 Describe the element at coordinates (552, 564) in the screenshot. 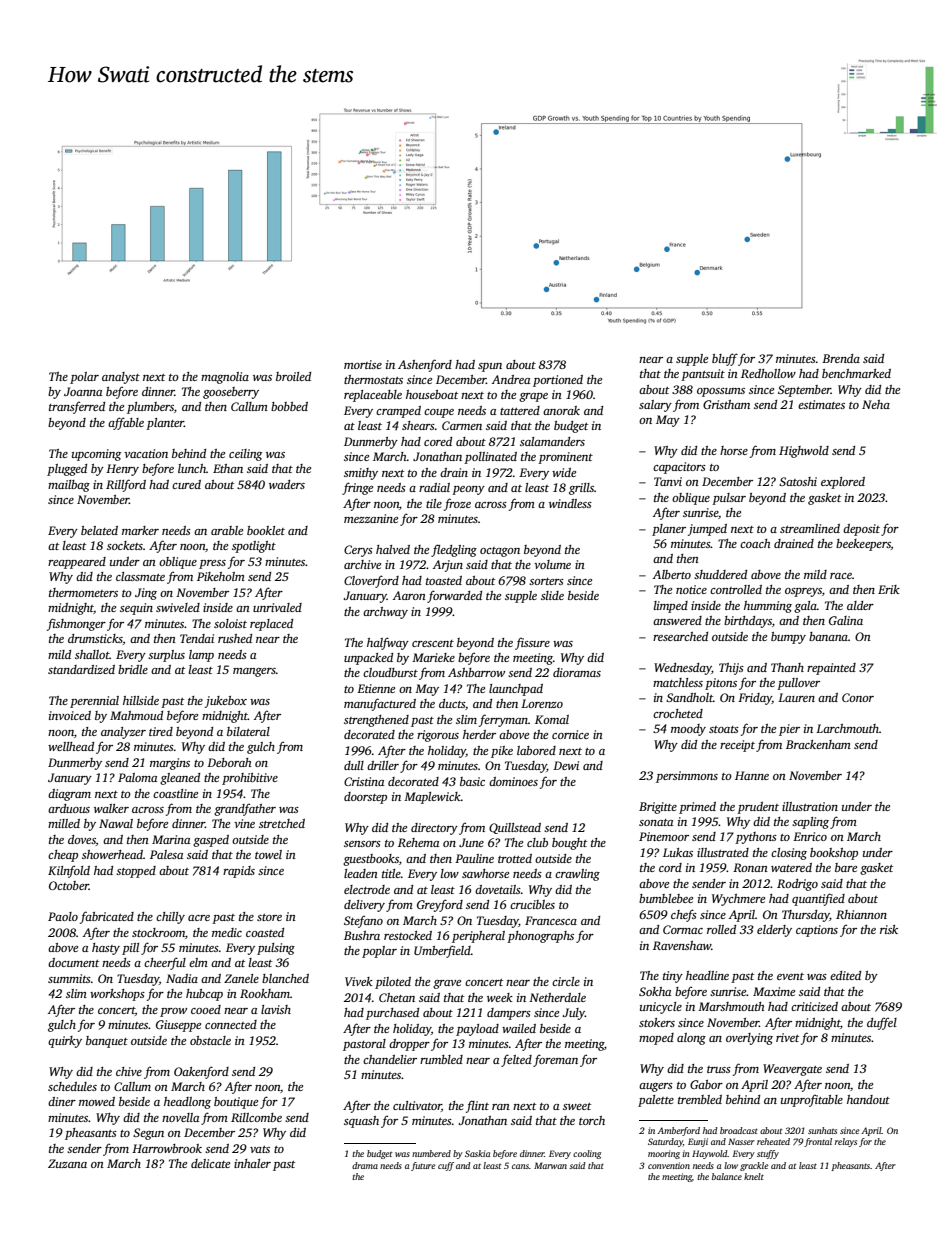

I see `volume` at that location.
